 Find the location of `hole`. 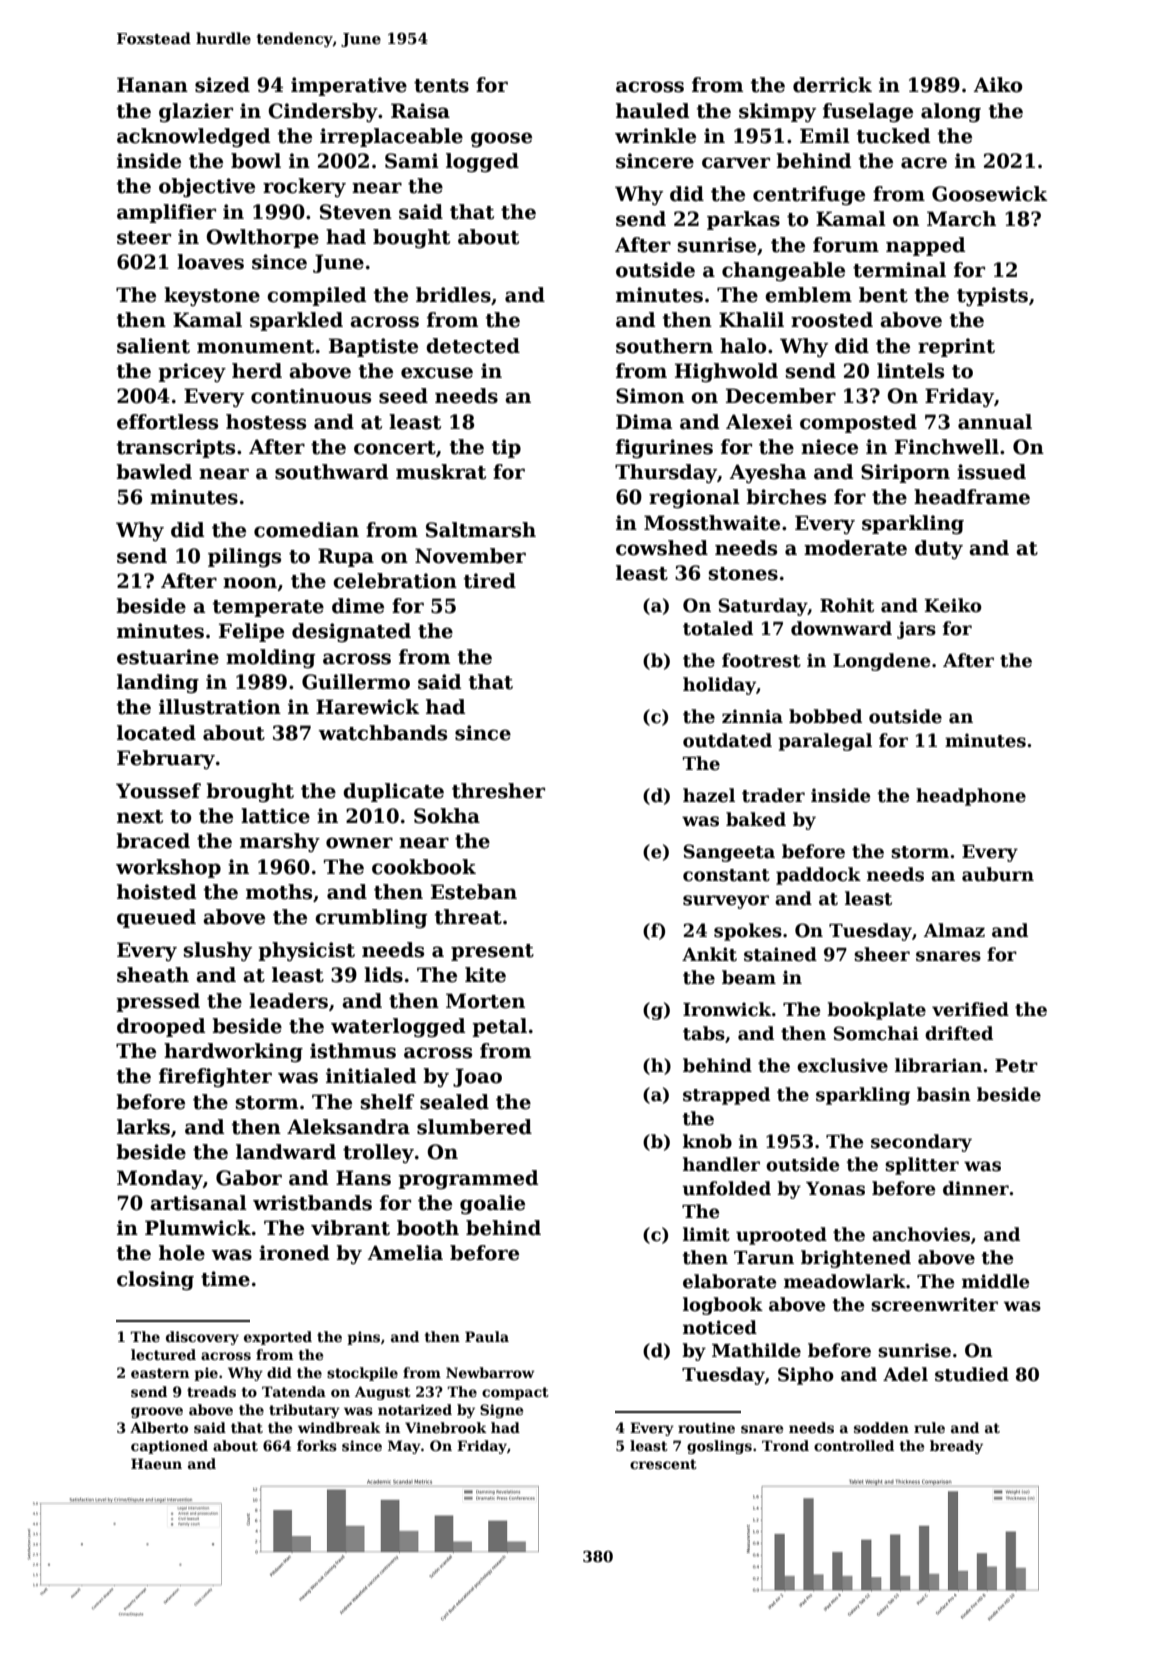

hole is located at coordinates (182, 1253).
